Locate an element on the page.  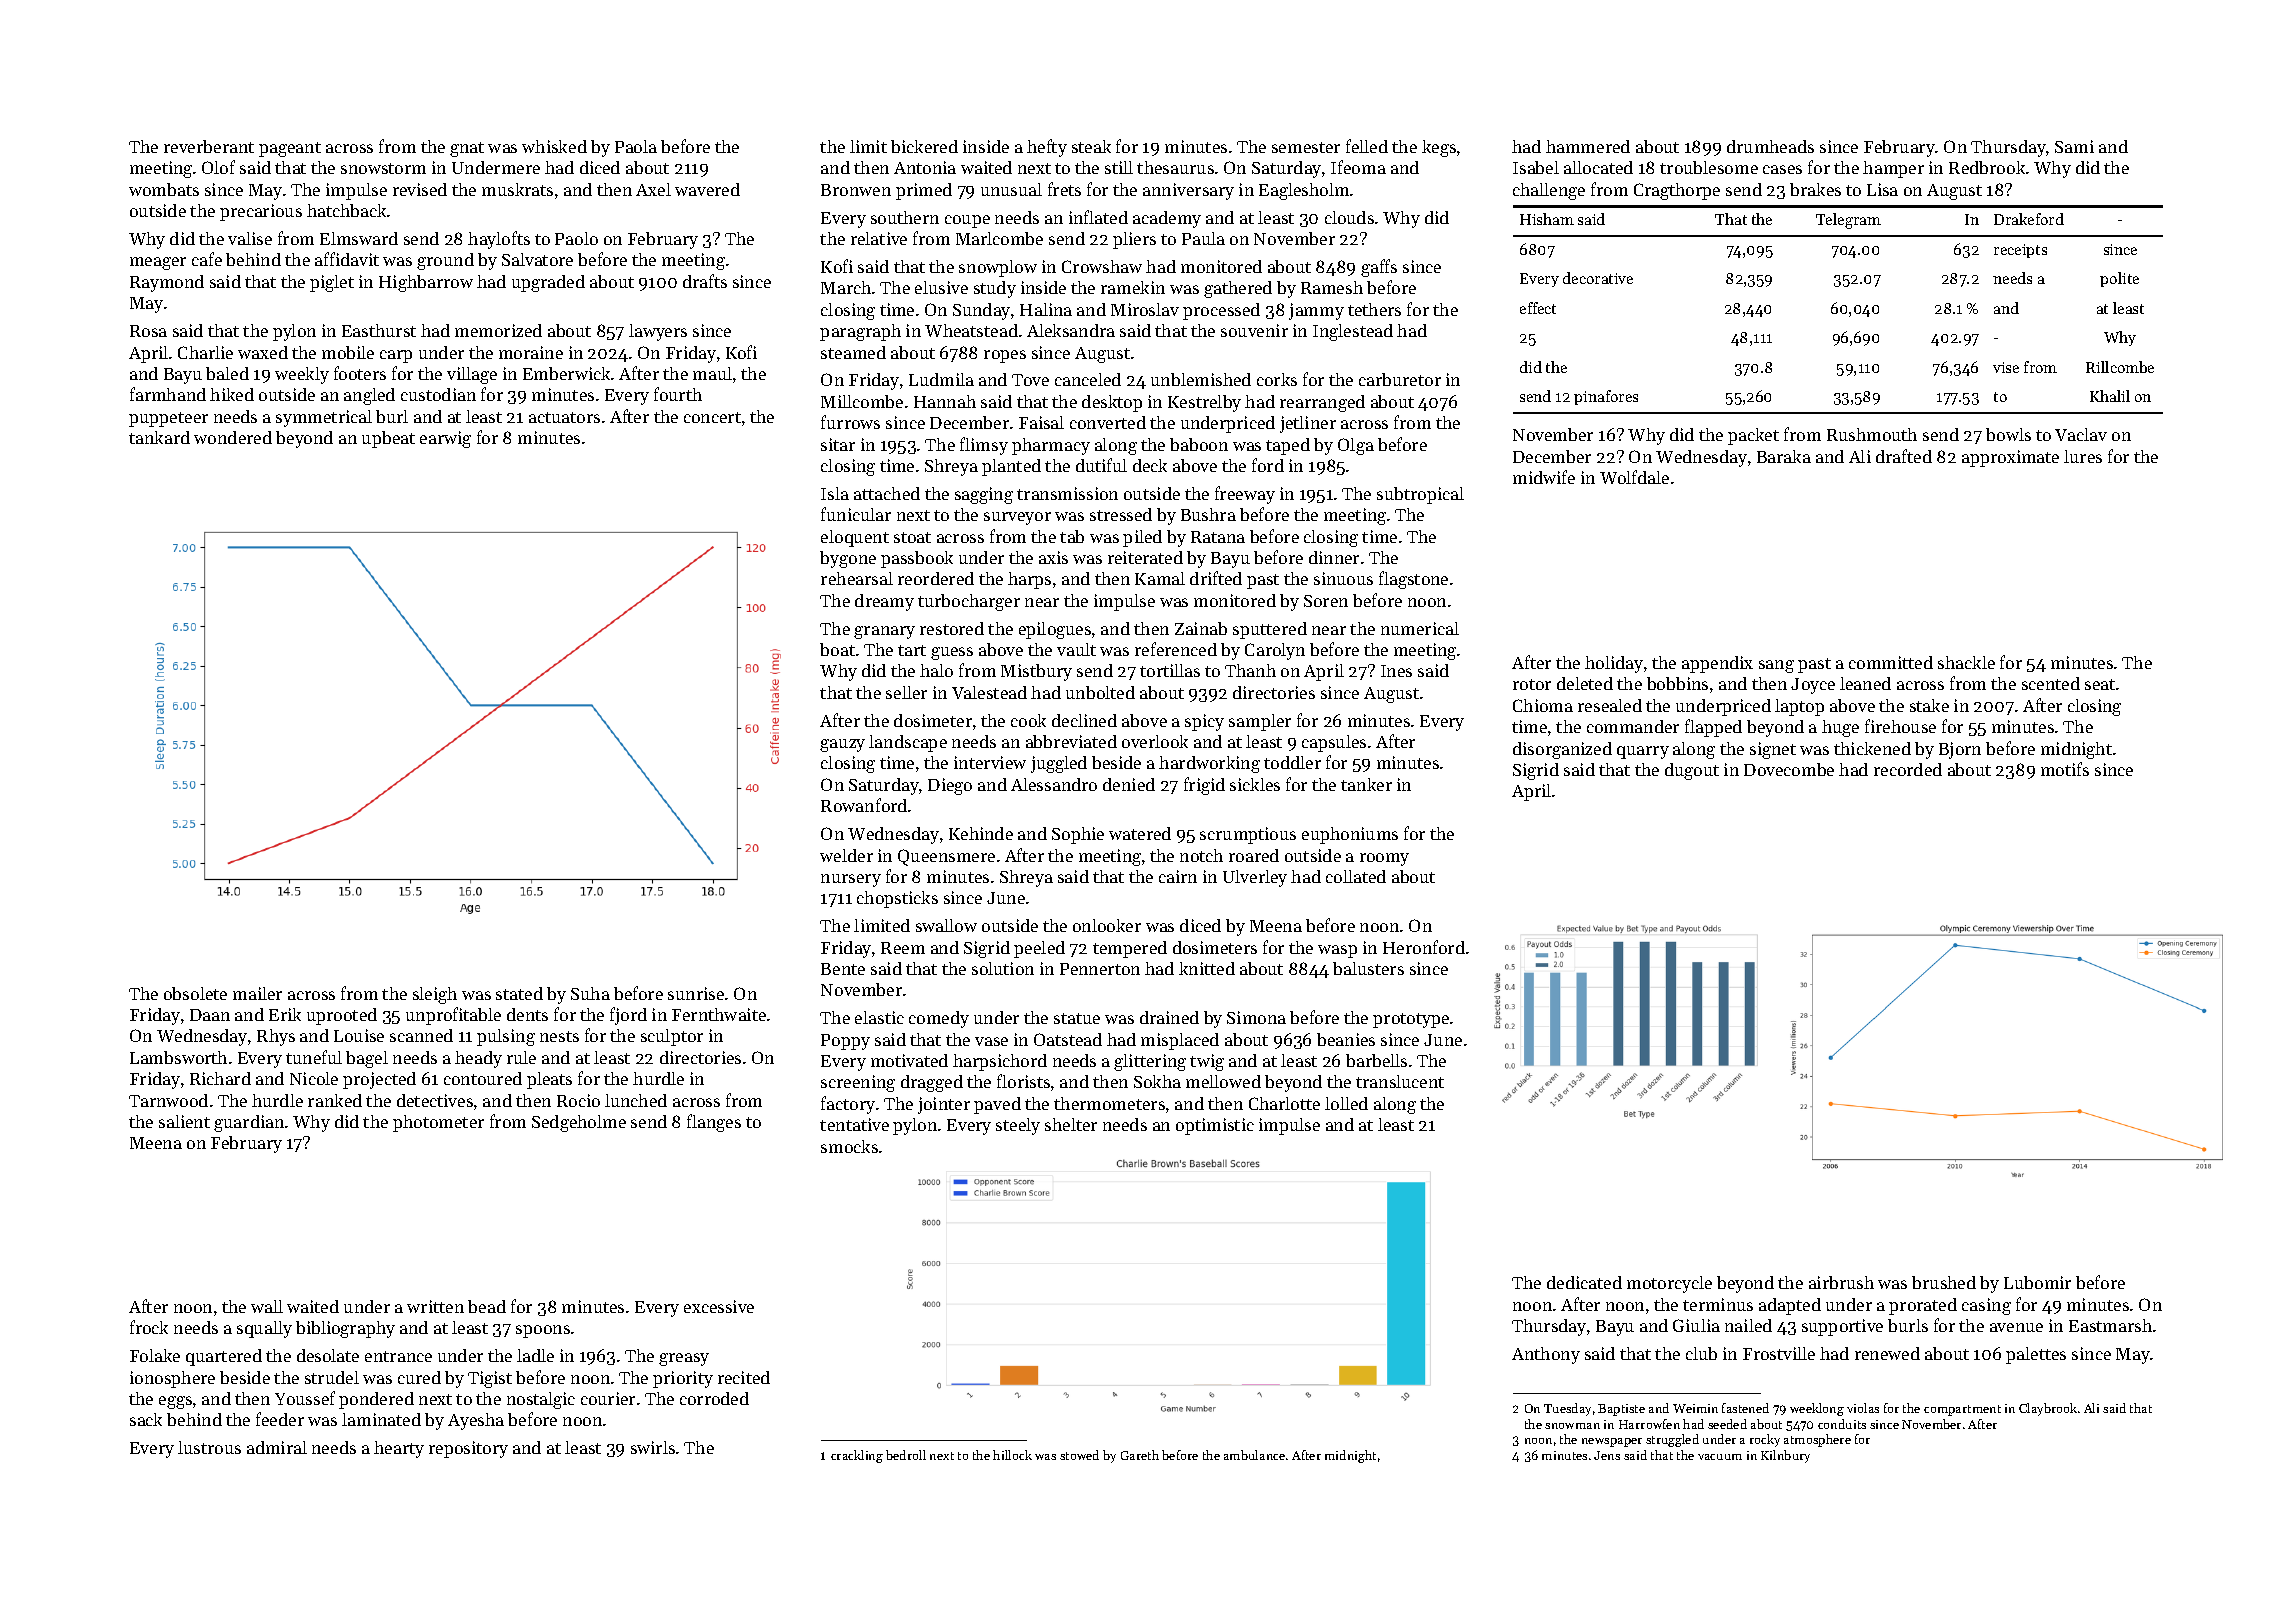
vacuum is located at coordinates (1720, 1457).
